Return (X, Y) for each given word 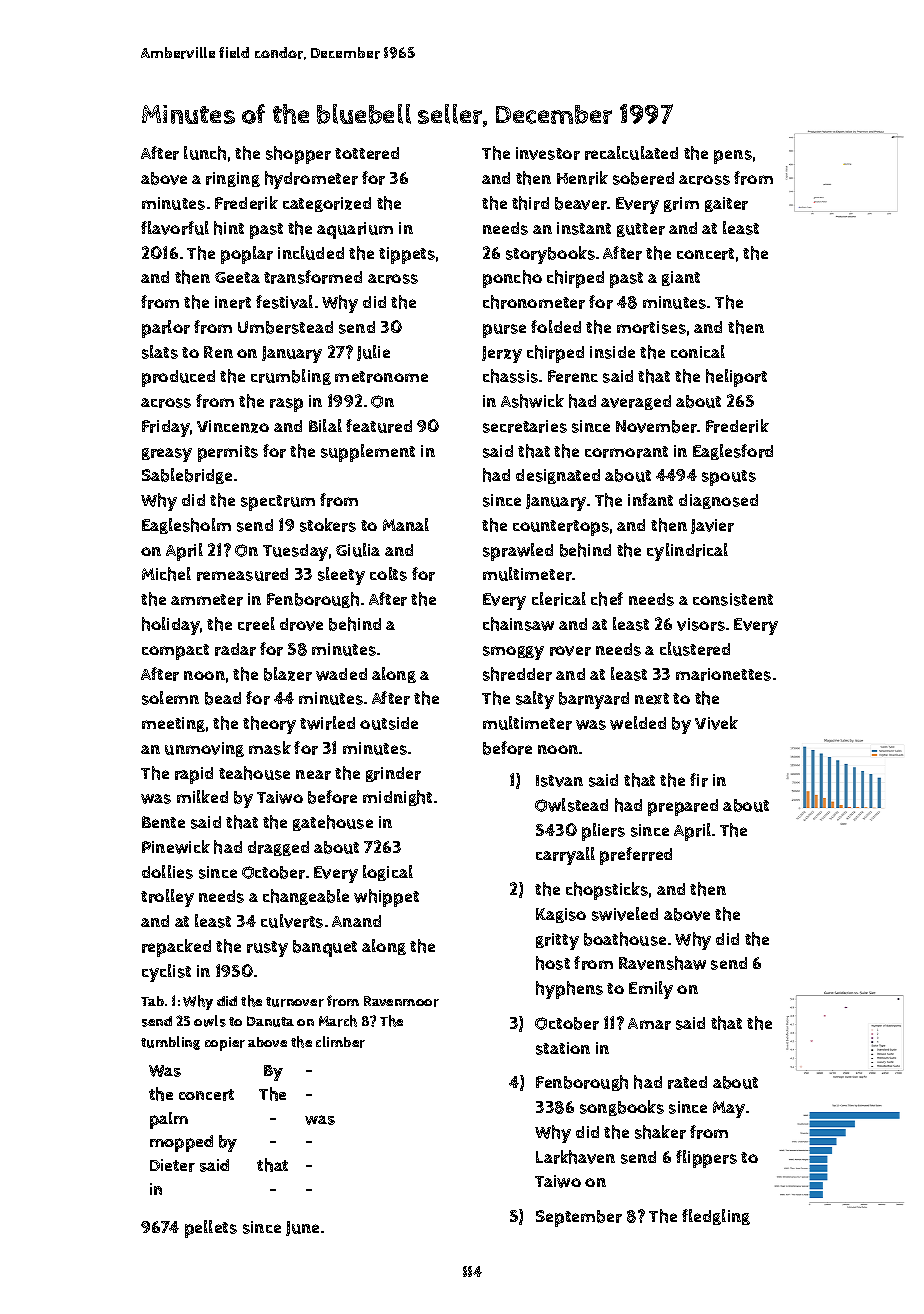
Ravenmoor (401, 1001)
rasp (286, 405)
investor (548, 153)
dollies (167, 872)
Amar (649, 1024)
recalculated (631, 153)
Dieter (172, 1165)
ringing (233, 179)
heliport (736, 378)
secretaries (525, 426)
